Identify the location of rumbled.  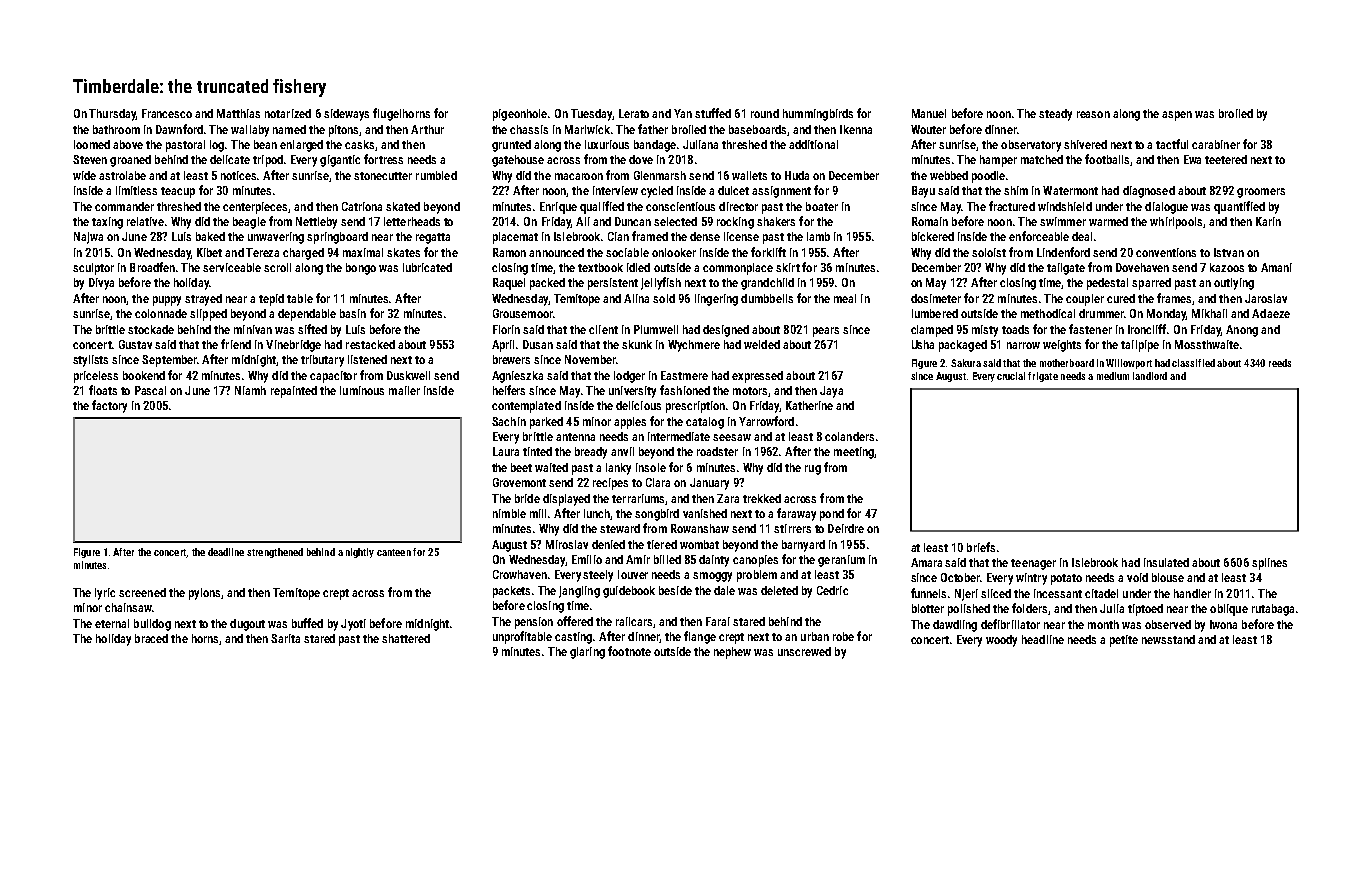
(436, 175).
